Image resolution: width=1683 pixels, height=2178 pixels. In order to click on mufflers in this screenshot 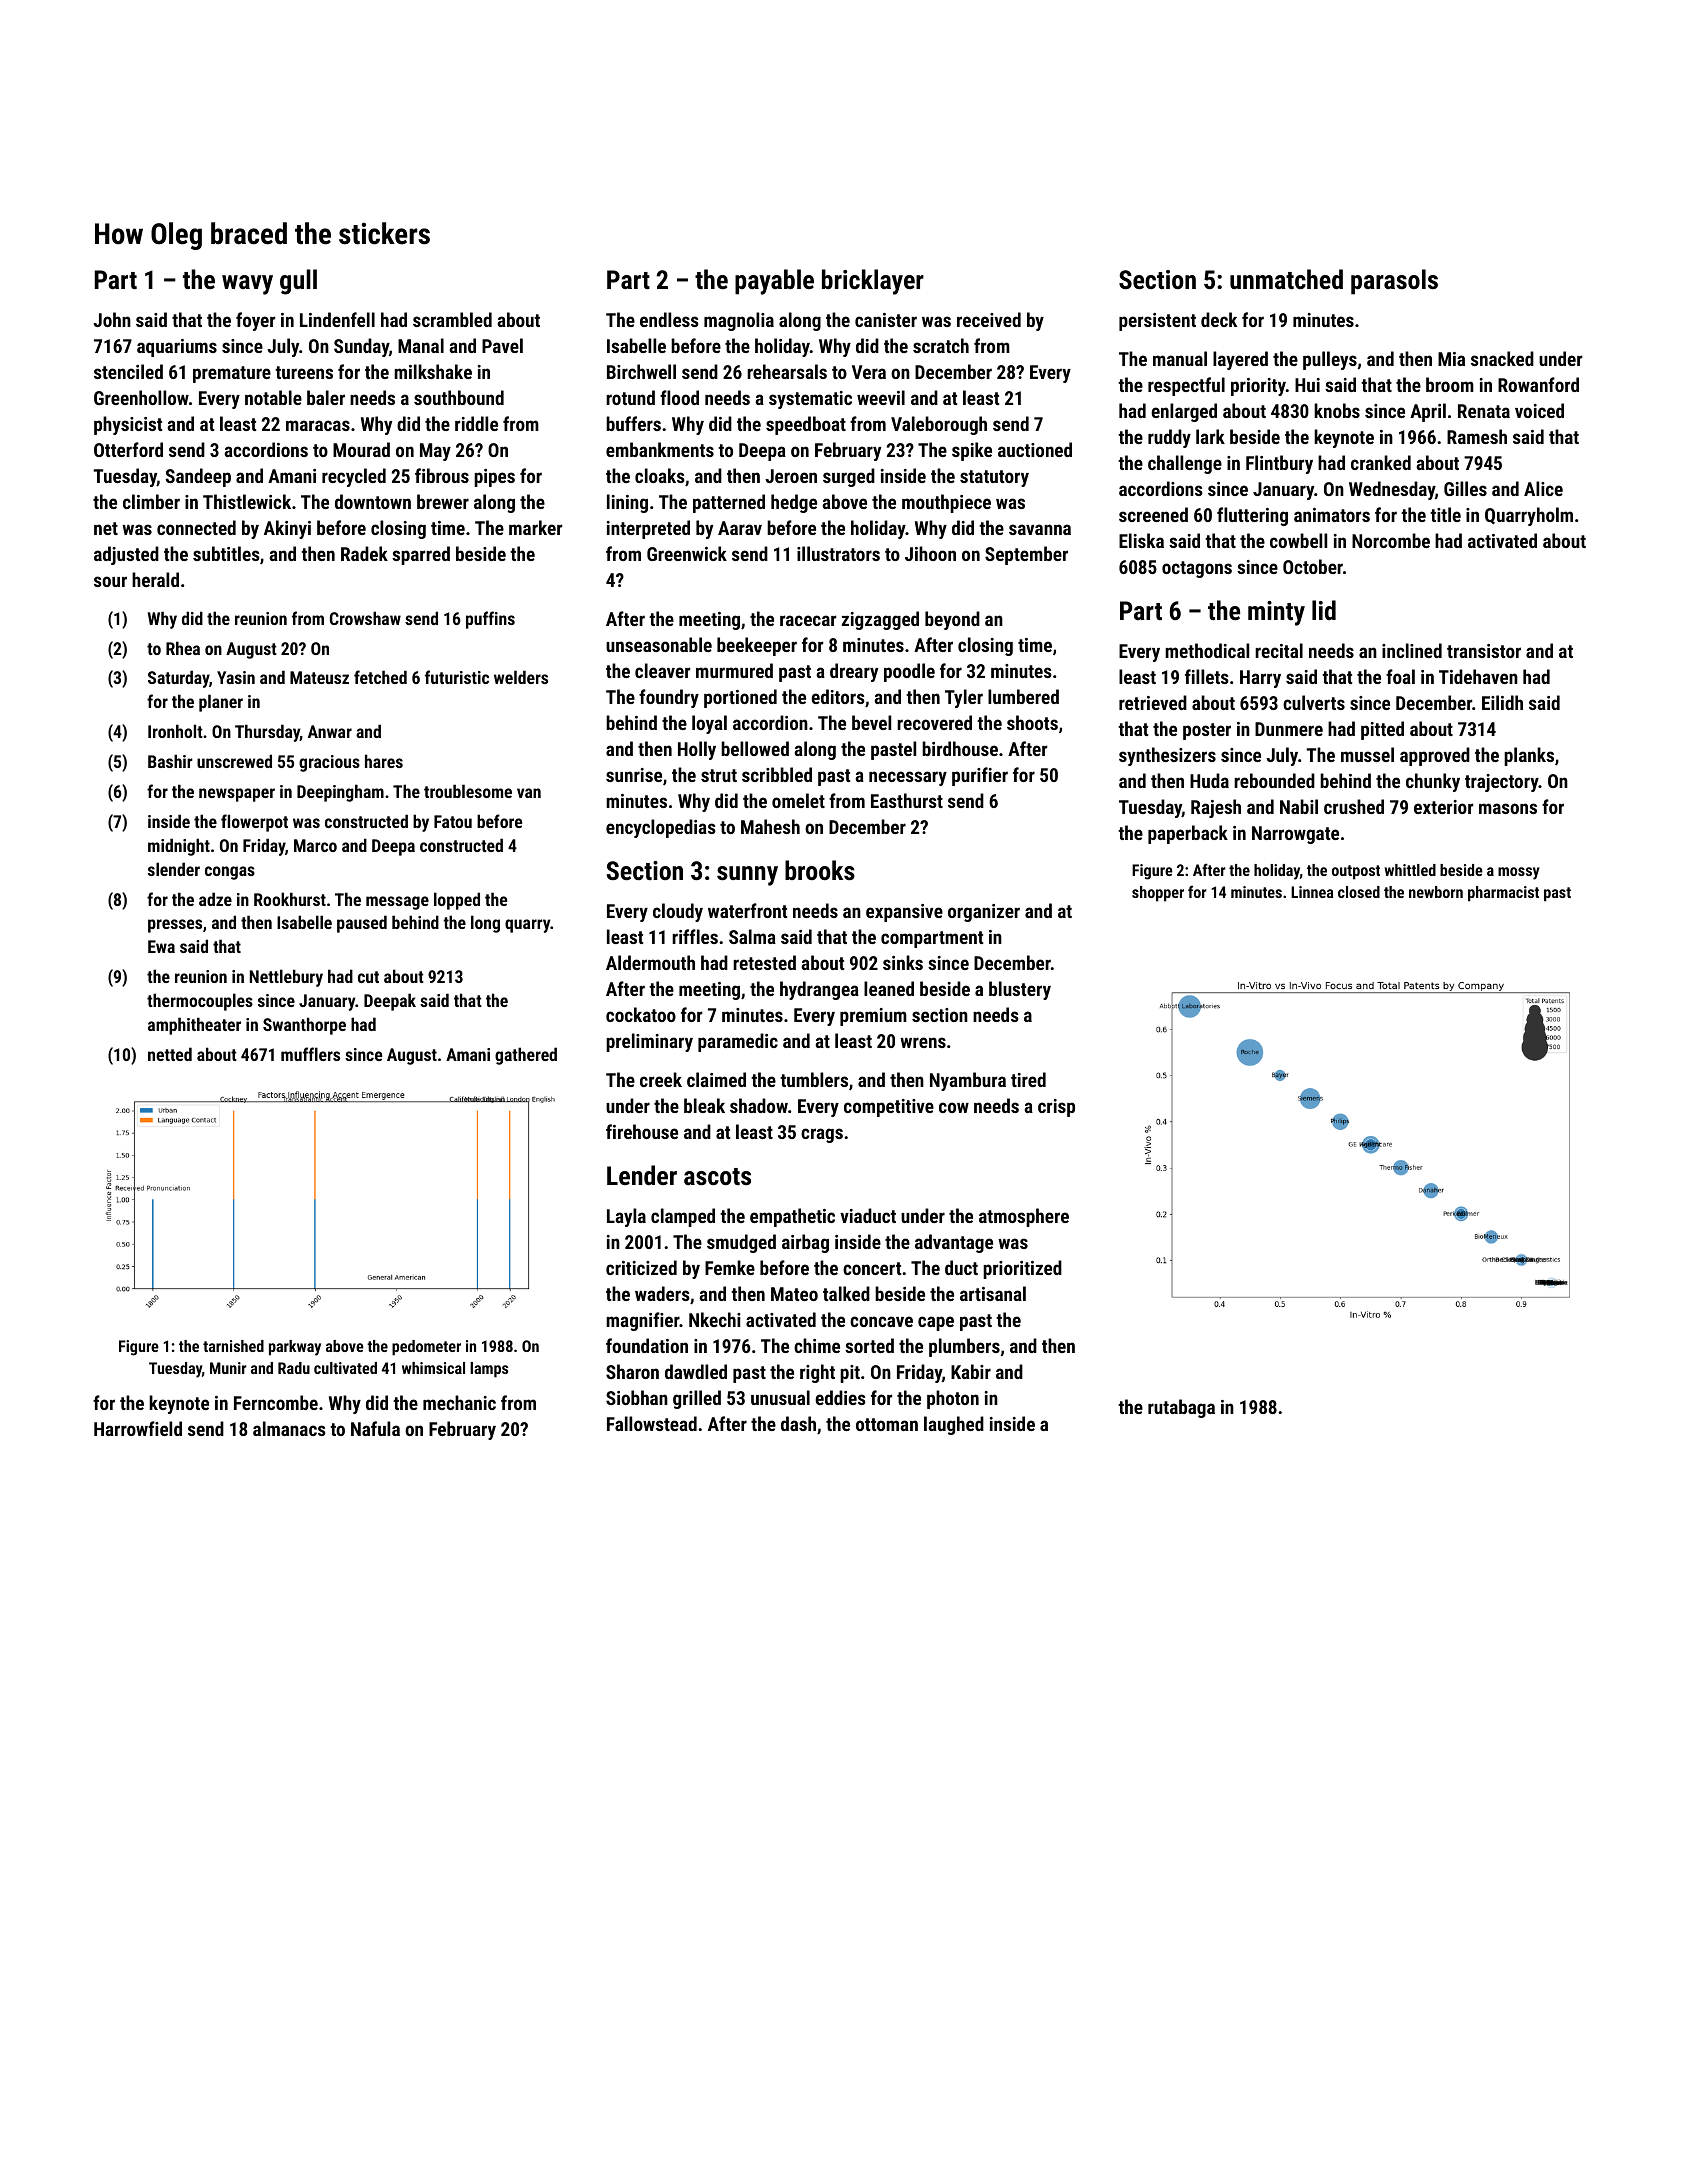, I will do `click(310, 1054)`.
